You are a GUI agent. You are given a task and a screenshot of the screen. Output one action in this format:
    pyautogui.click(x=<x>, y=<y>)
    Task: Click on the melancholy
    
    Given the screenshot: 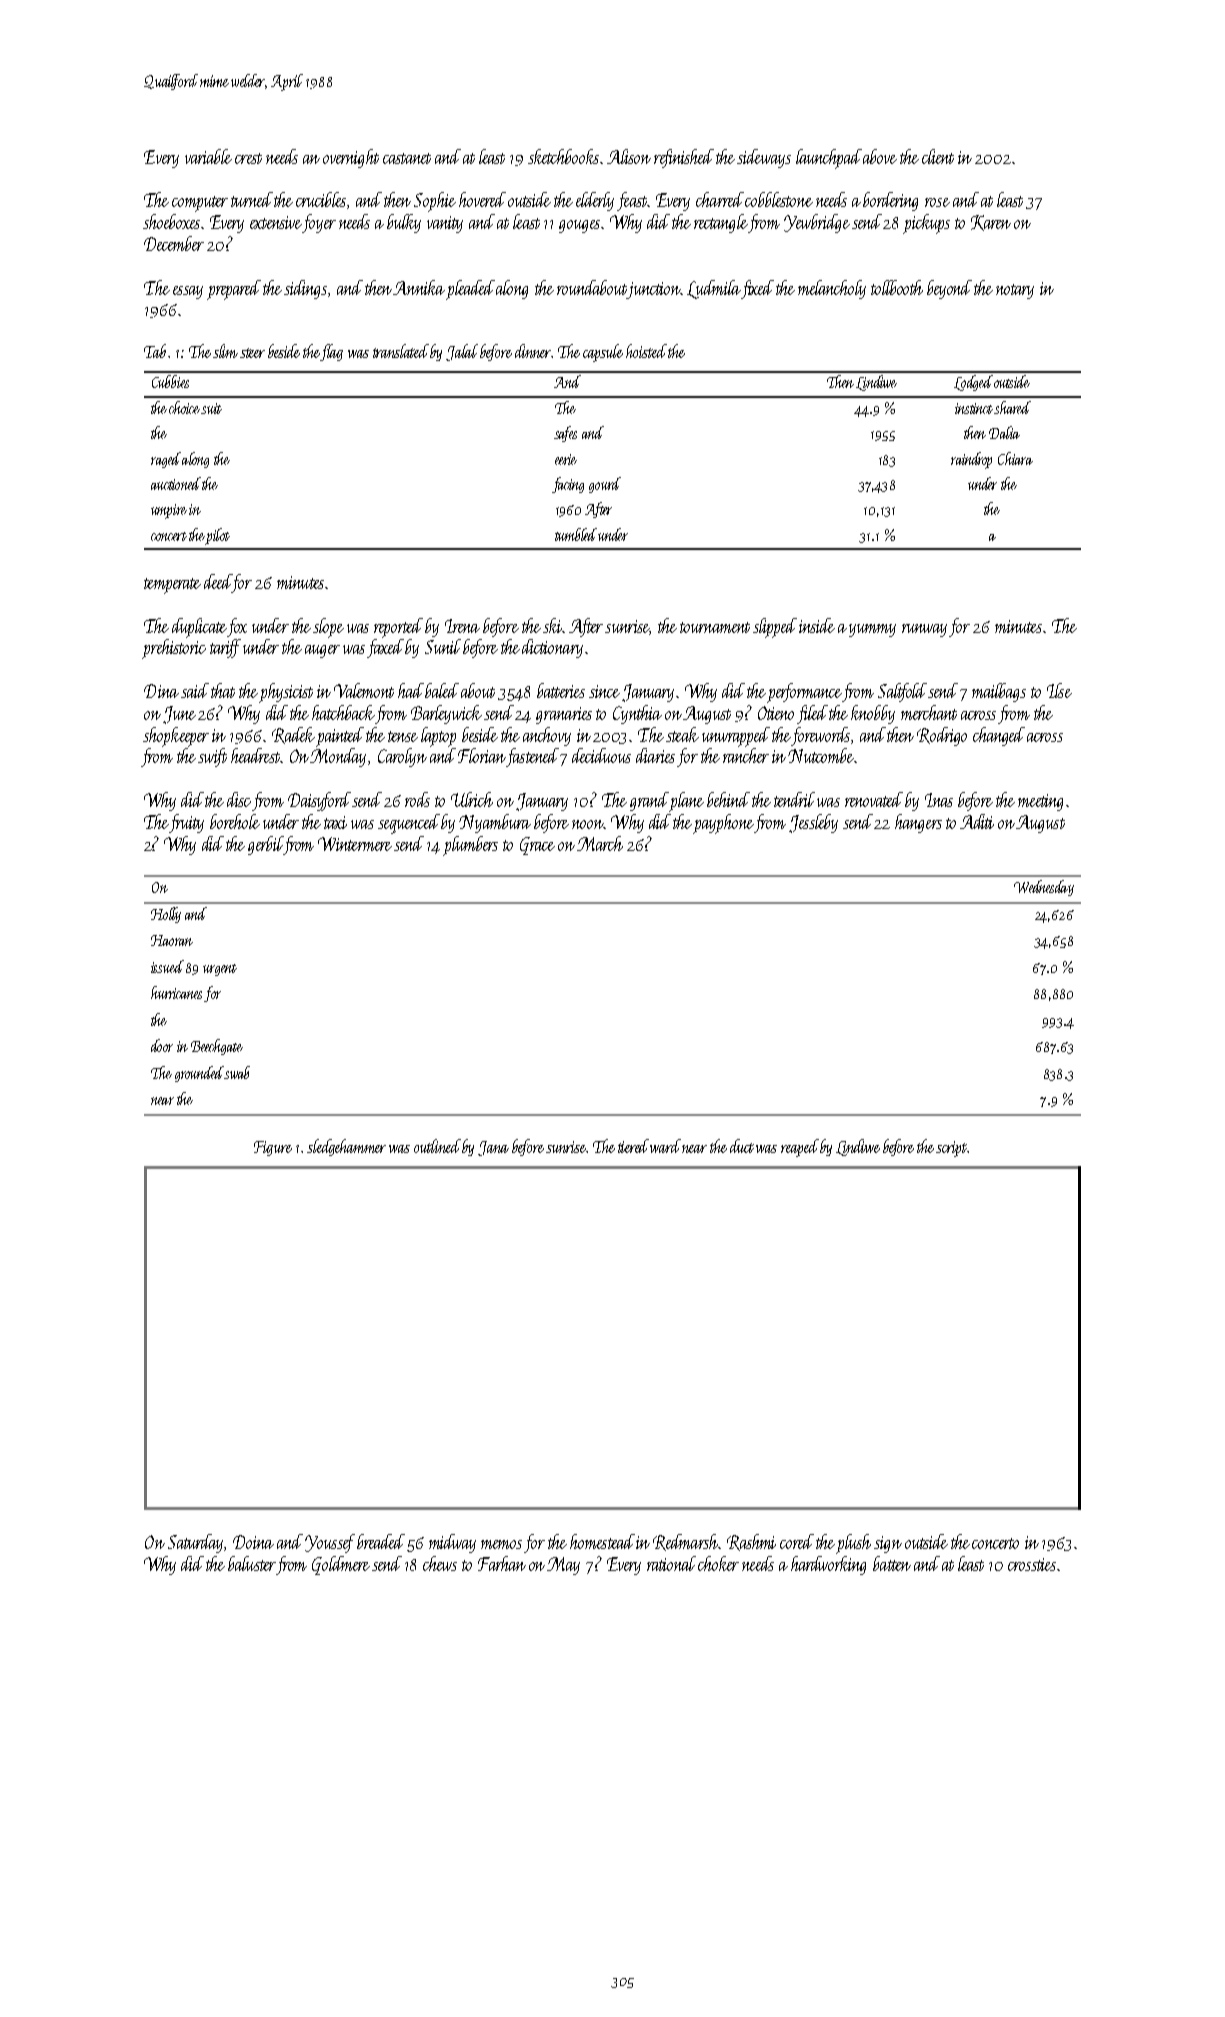 What is the action you would take?
    pyautogui.click(x=832, y=289)
